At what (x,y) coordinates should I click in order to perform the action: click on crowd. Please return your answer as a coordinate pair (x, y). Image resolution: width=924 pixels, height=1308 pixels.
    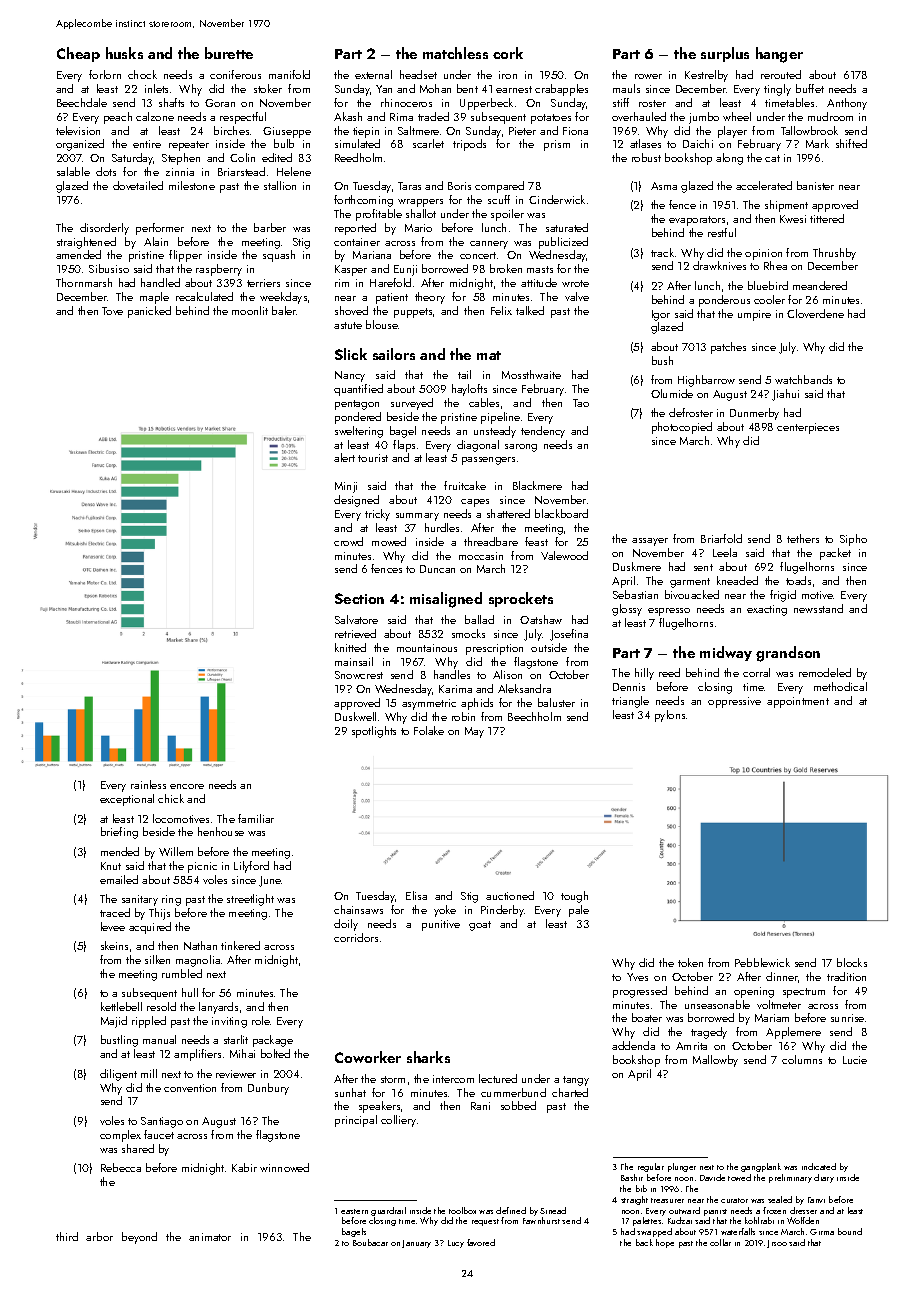
    Looking at the image, I should click on (348, 541).
